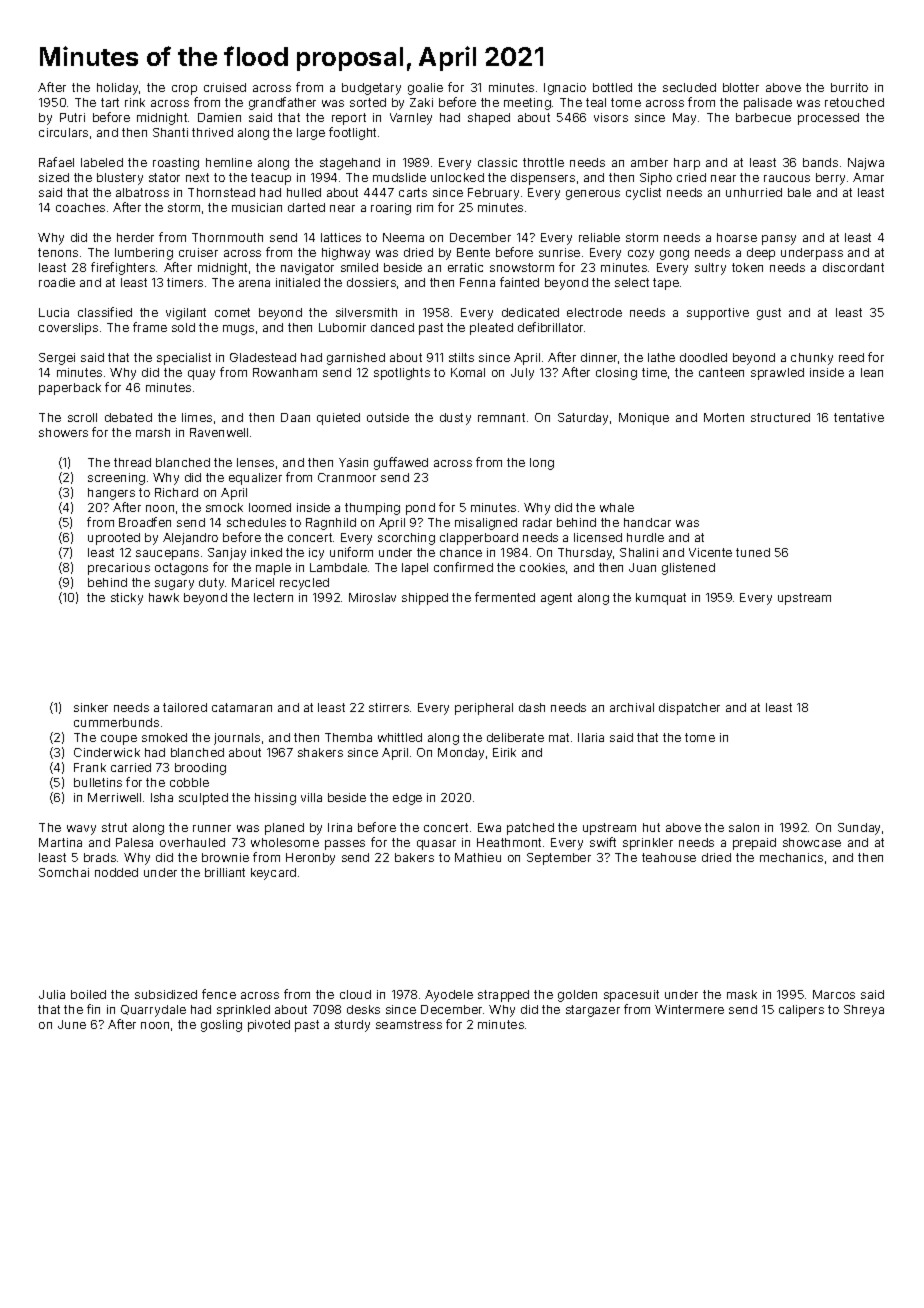  What do you see at coordinates (269, 1026) in the document?
I see `pivoted` at bounding box center [269, 1026].
